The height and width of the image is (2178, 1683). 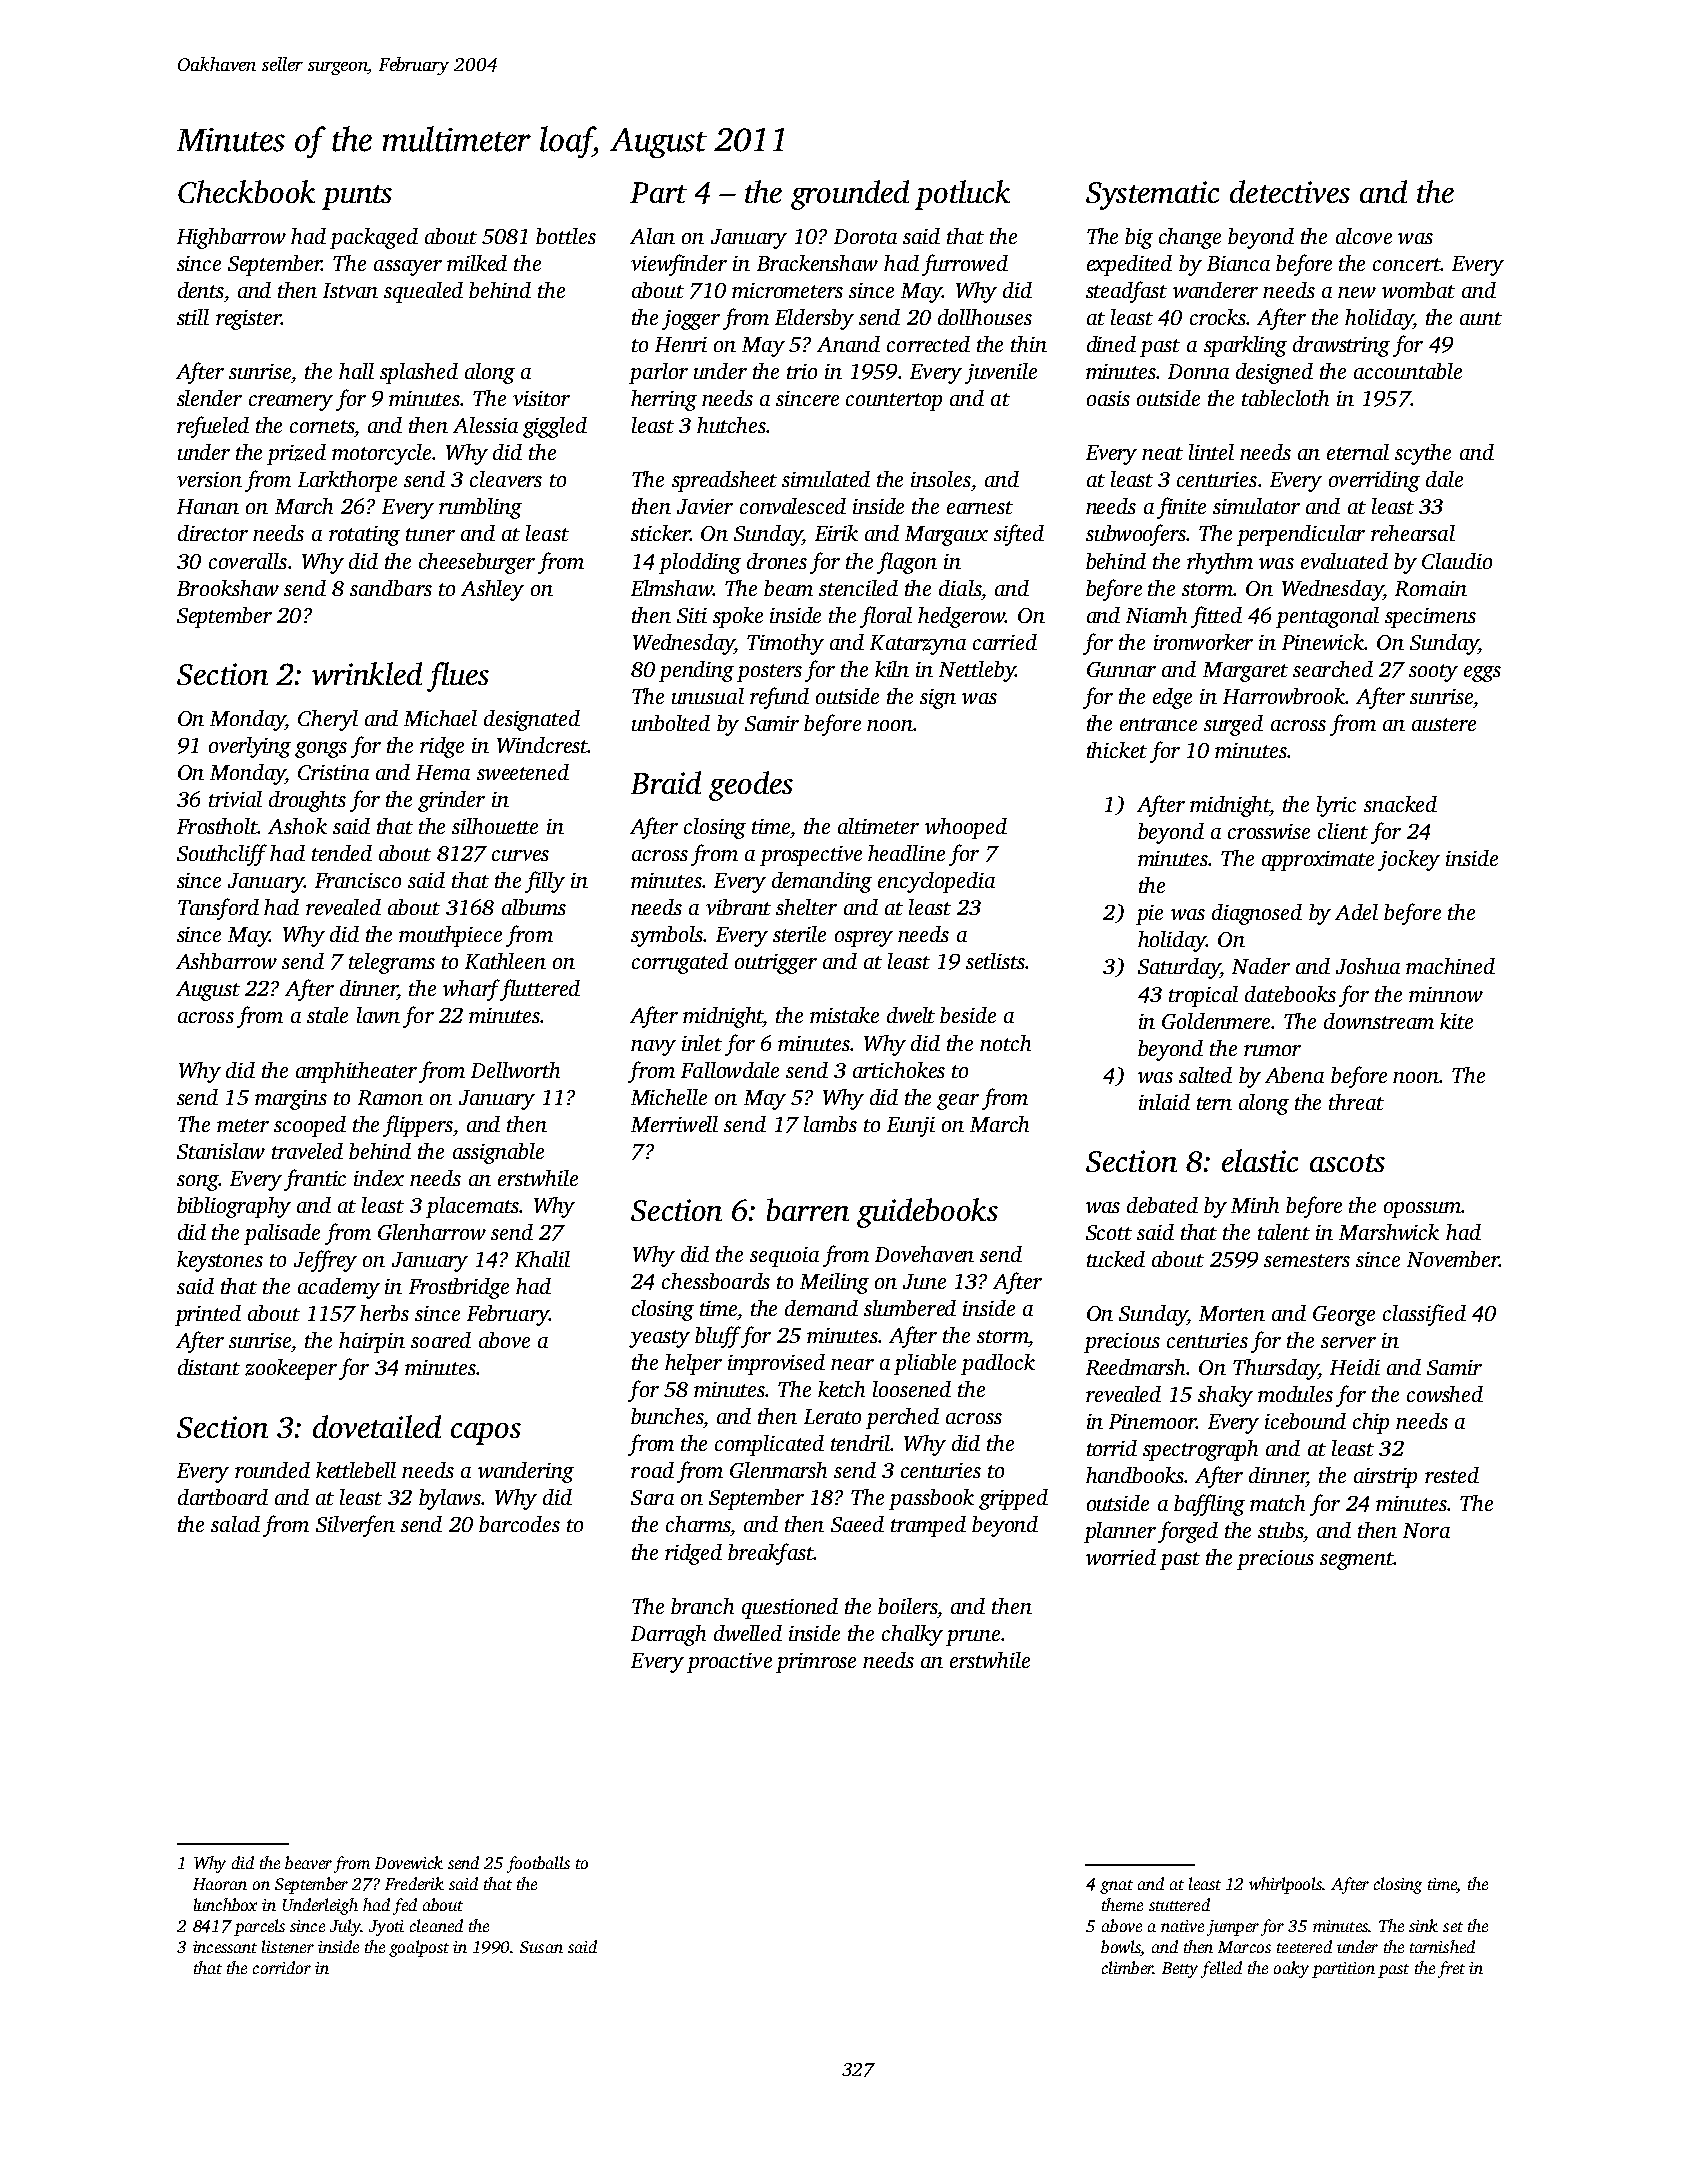 I want to click on Haoran, so click(x=220, y=1884).
